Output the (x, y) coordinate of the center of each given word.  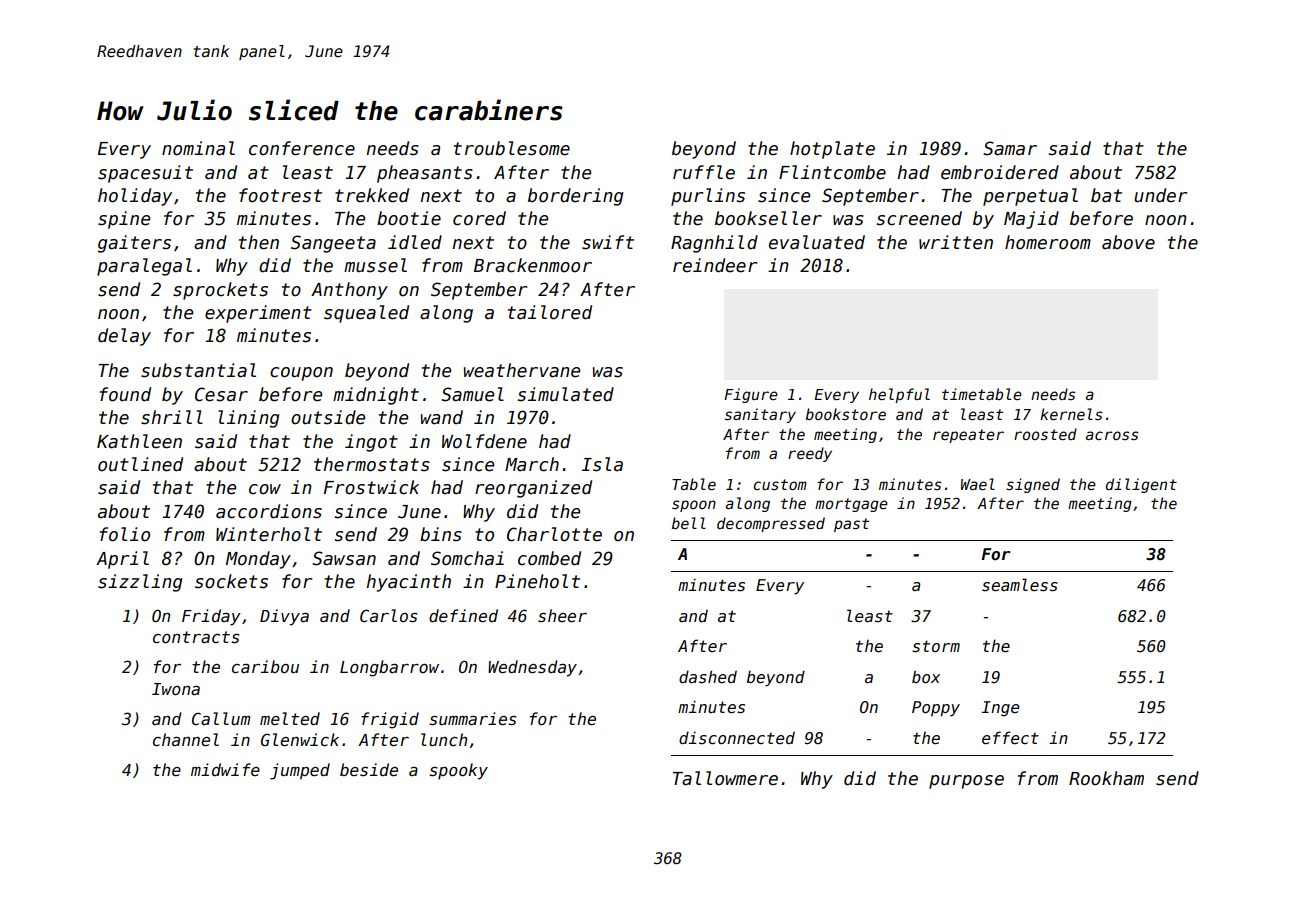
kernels (1071, 414)
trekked (372, 195)
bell (689, 523)
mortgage (851, 505)
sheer (562, 615)
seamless (1020, 585)
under (1160, 195)
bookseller (768, 218)
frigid (390, 720)
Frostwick (371, 487)
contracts (196, 637)
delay (124, 337)
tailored (550, 312)
